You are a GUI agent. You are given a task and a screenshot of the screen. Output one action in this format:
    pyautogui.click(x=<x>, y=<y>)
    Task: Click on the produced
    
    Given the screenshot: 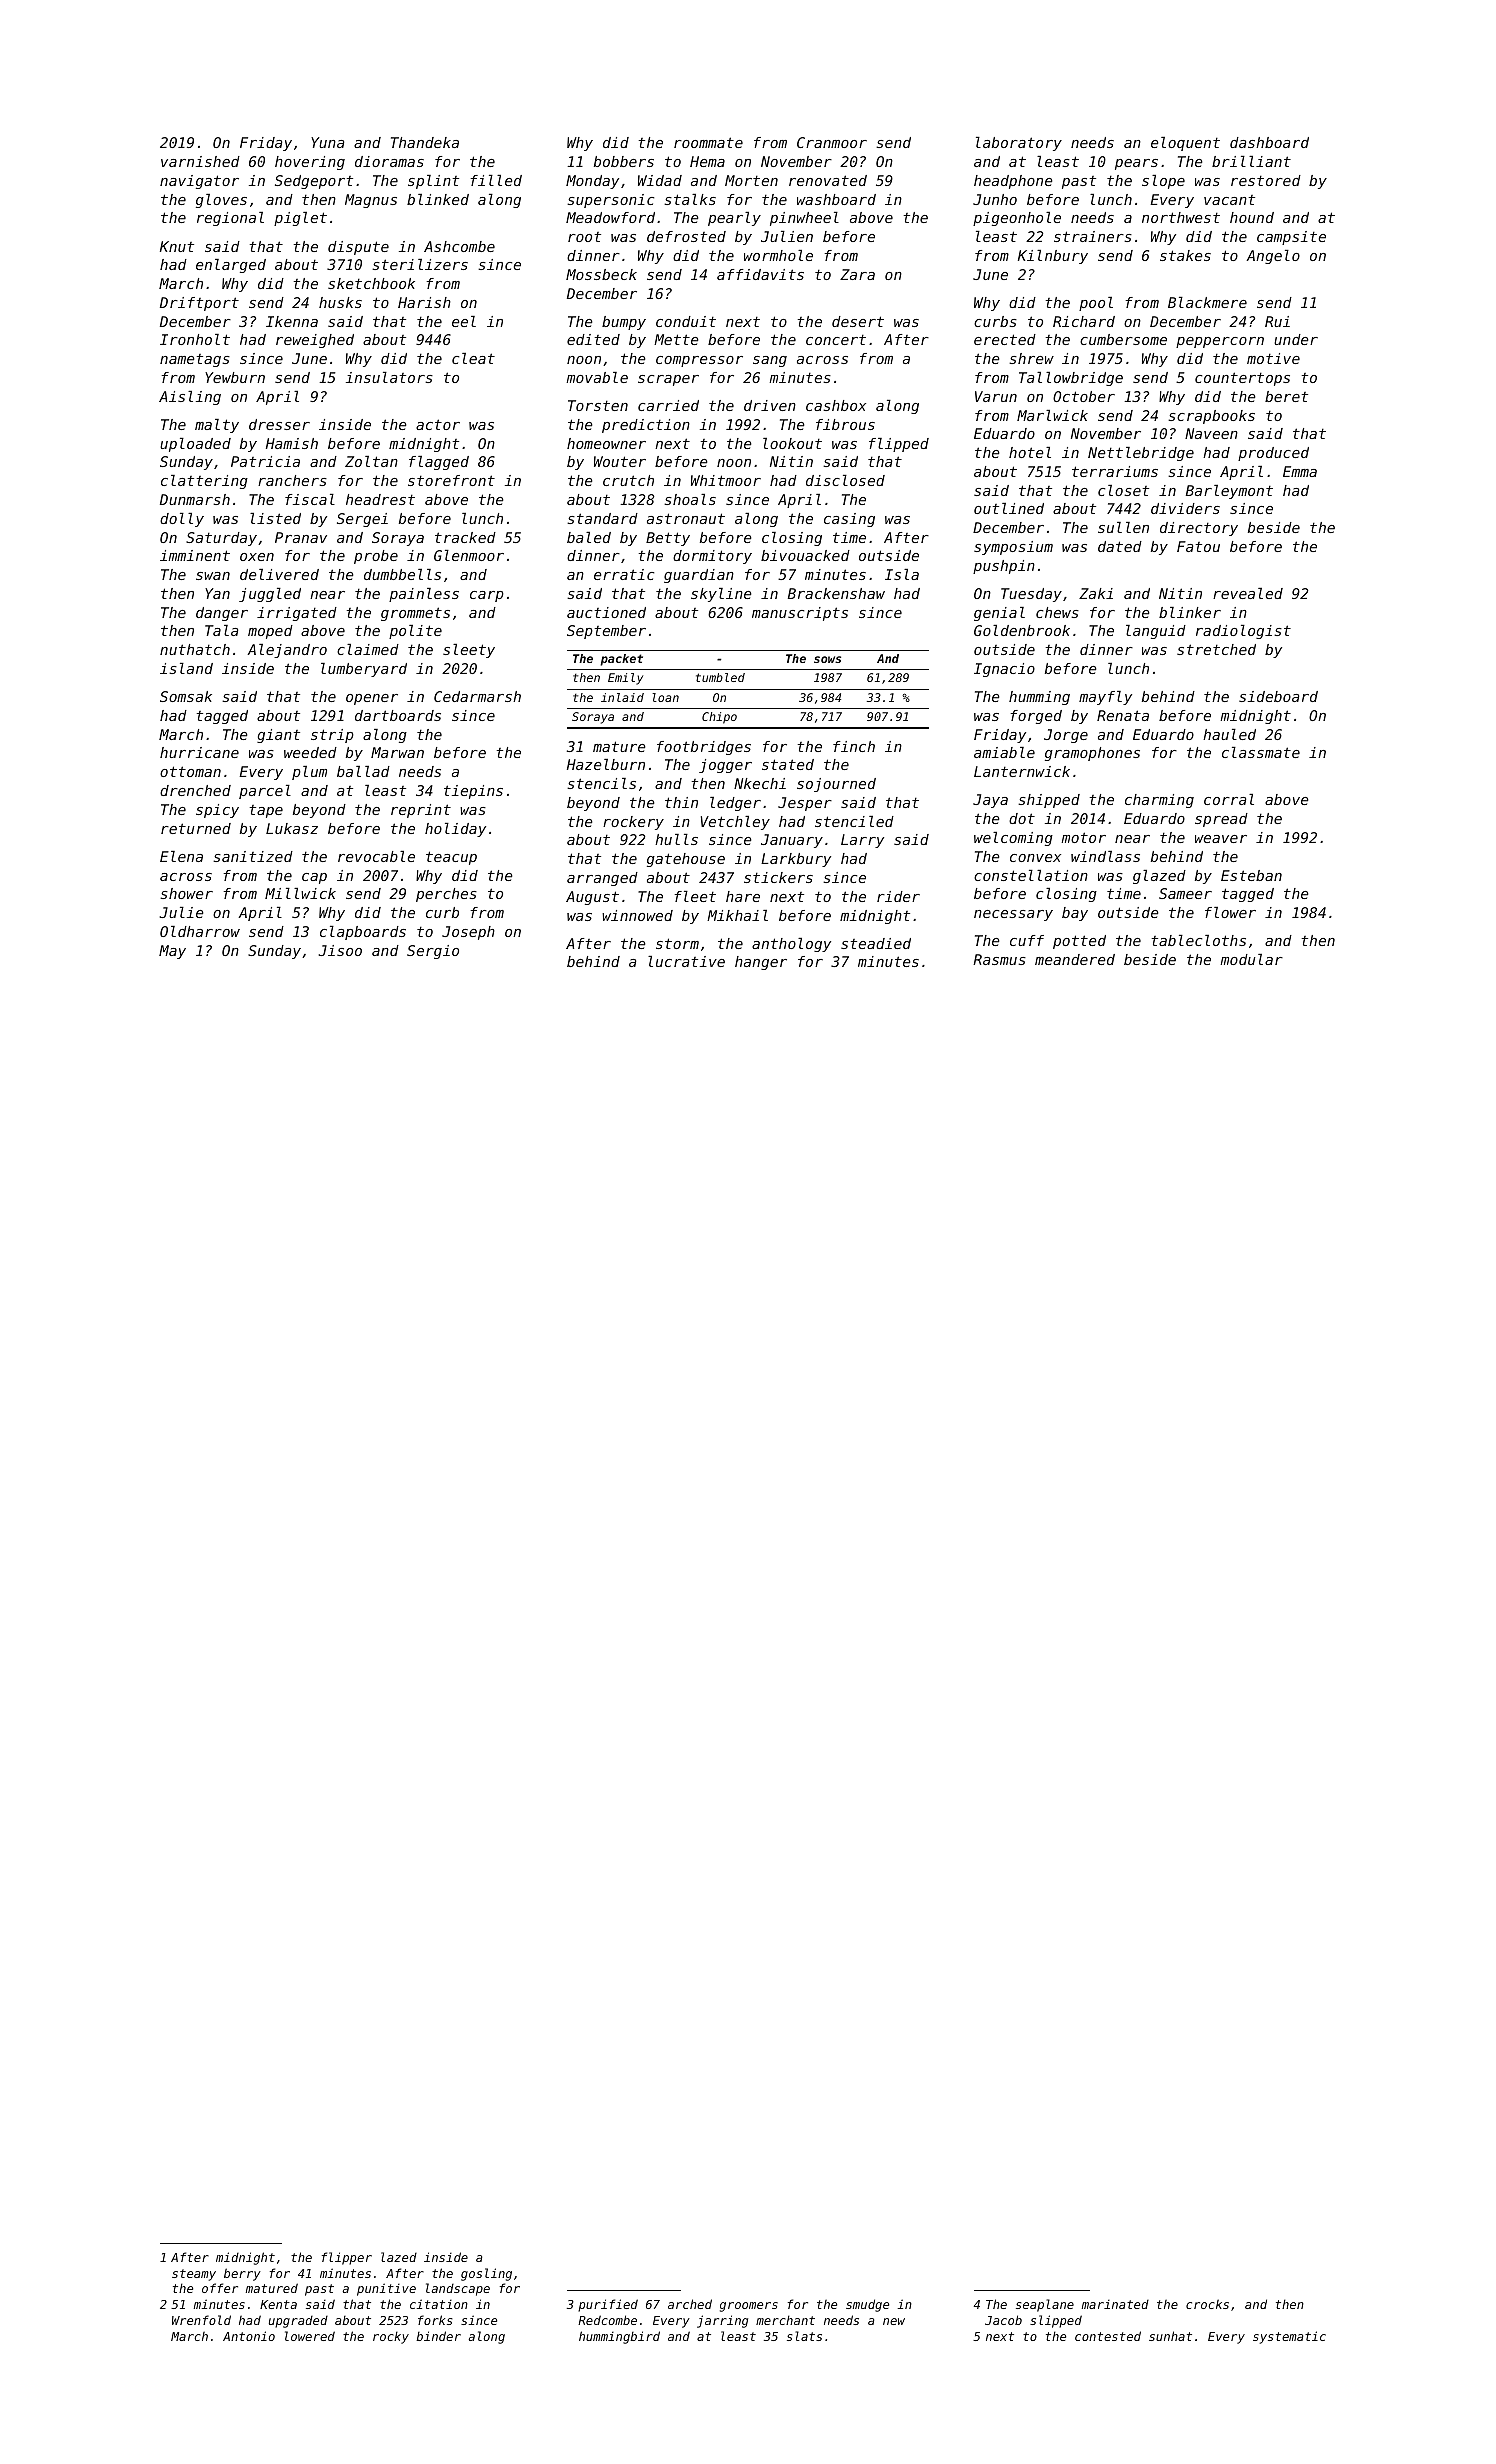 What is the action you would take?
    pyautogui.click(x=1273, y=454)
